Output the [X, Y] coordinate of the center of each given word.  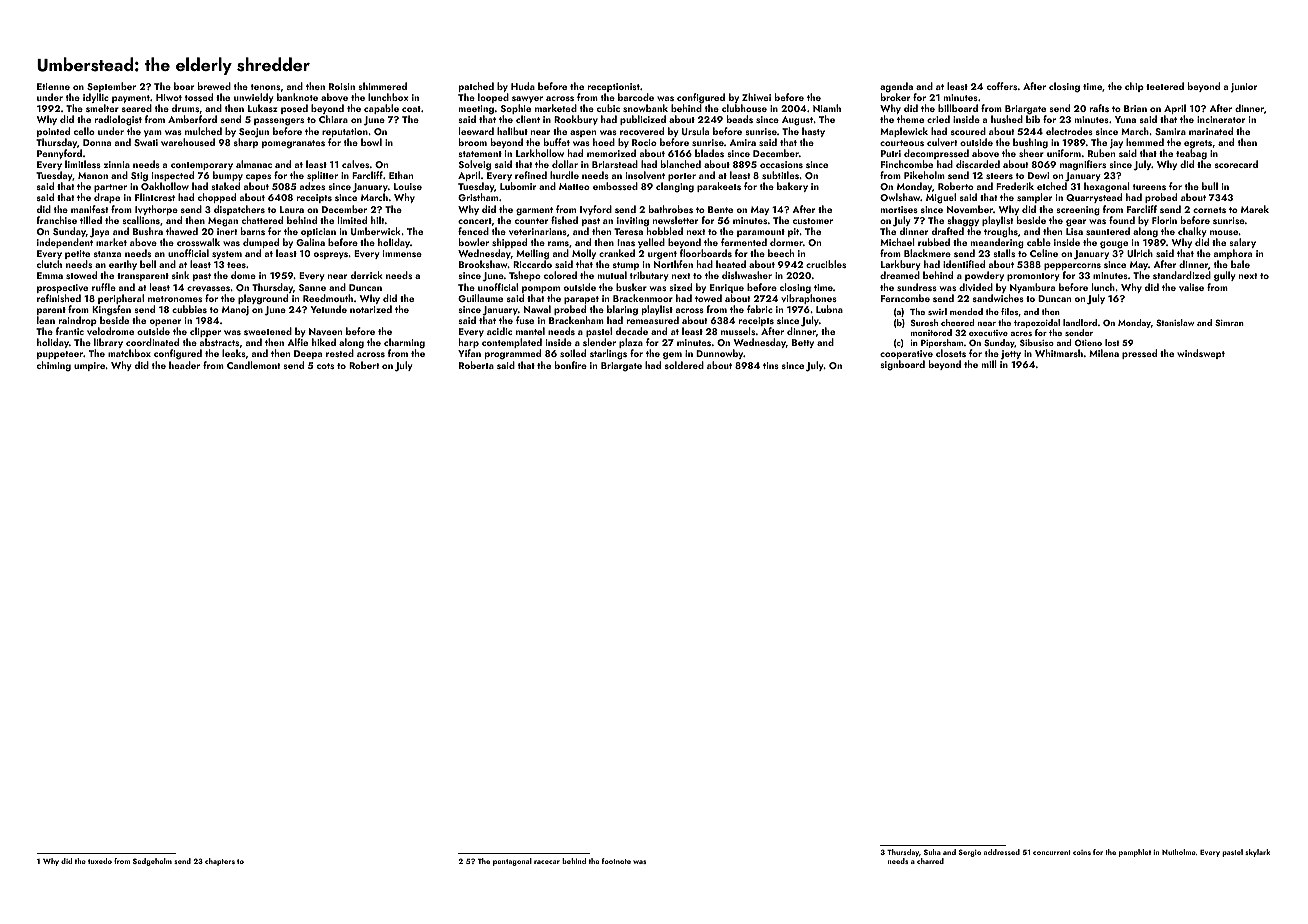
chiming [54, 366]
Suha [932, 852]
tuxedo [100, 861]
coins [1082, 852]
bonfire [571, 365]
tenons [265, 87]
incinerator [1221, 119]
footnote [616, 861]
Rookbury [576, 120]
